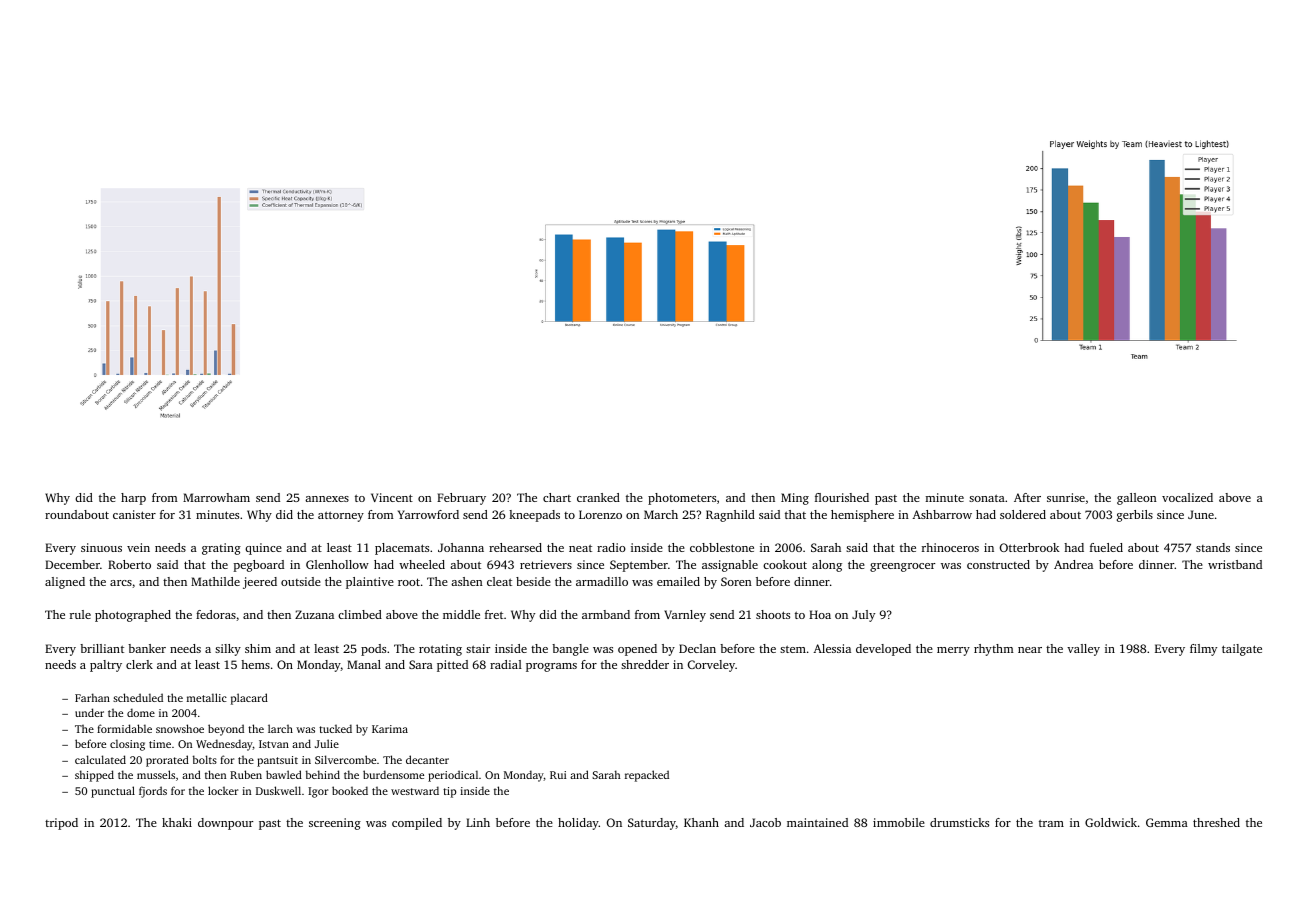  What do you see at coordinates (80, 614) in the screenshot?
I see `rule` at bounding box center [80, 614].
